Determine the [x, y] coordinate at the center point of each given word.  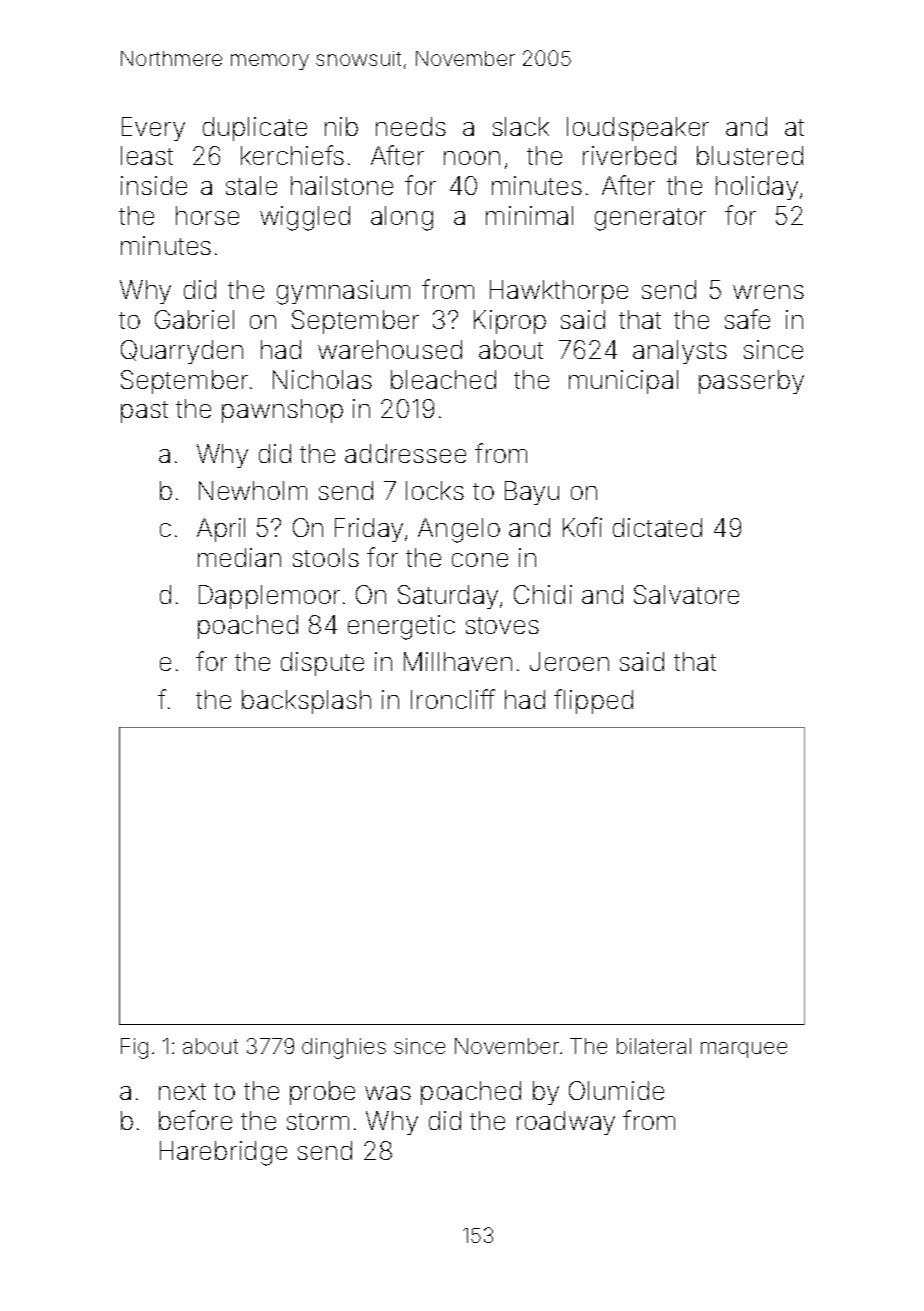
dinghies [344, 1048]
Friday [369, 530]
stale [251, 185]
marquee [744, 1050]
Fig [134, 1048]
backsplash [306, 702]
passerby [751, 382]
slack [521, 126]
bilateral [654, 1046]
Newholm [253, 490]
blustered [750, 155]
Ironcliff [453, 699]
